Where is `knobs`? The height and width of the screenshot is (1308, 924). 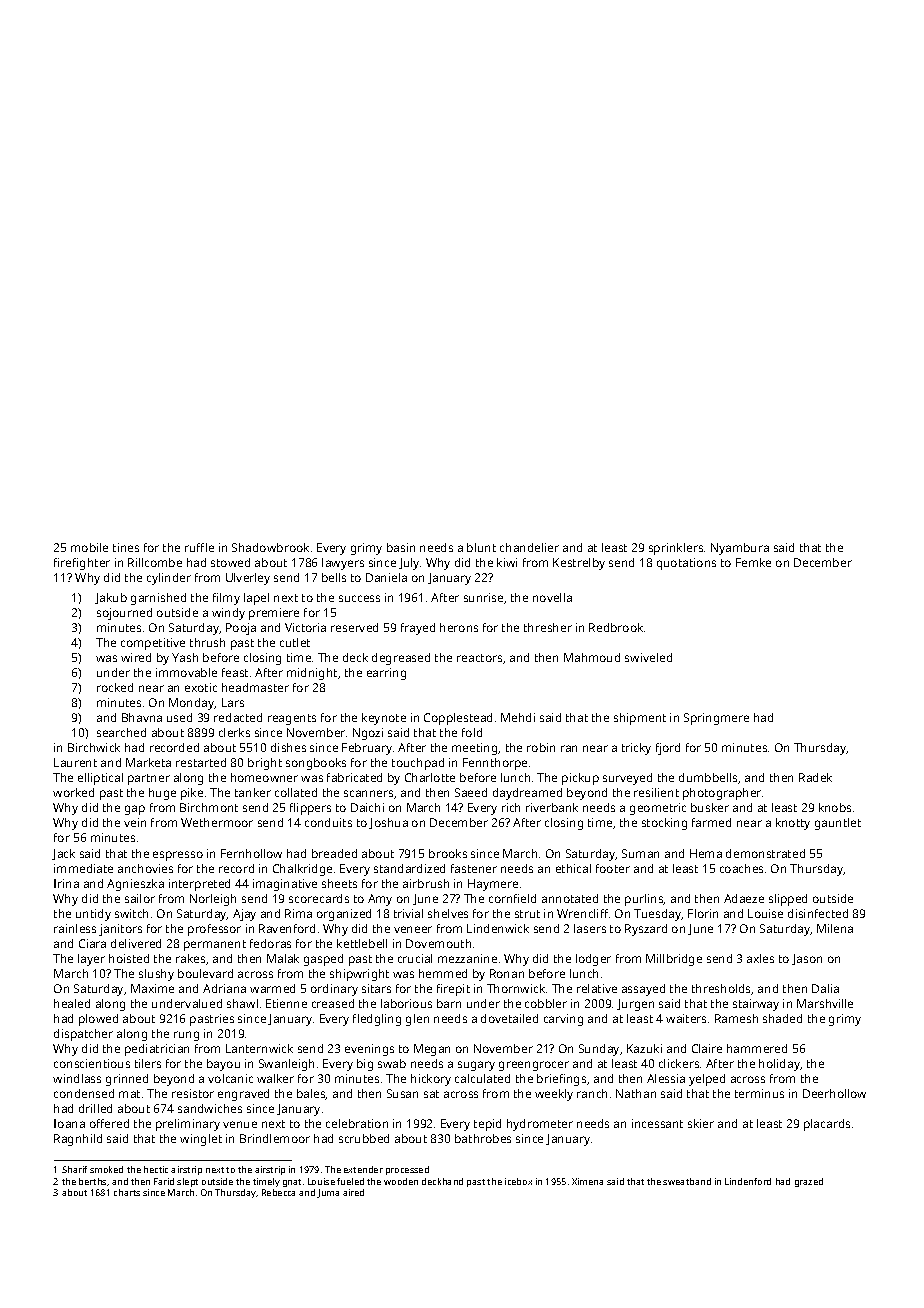
knobs is located at coordinates (835, 807).
